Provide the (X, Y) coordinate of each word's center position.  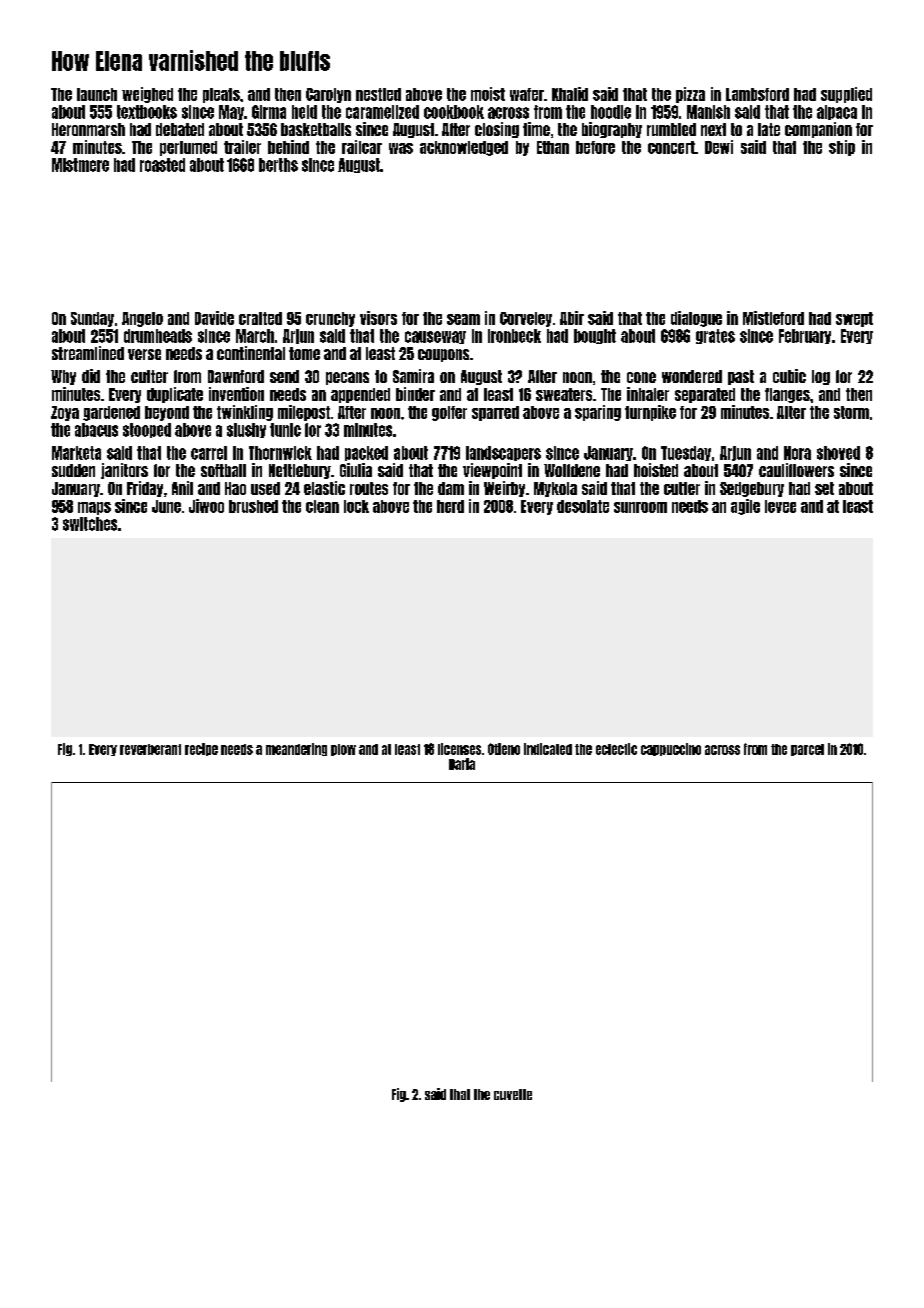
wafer (527, 94)
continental (251, 353)
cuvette (513, 1094)
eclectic (616, 749)
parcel (807, 750)
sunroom (640, 507)
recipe (201, 749)
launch (97, 94)
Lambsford (757, 94)
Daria (462, 764)
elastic (324, 488)
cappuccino (671, 749)
